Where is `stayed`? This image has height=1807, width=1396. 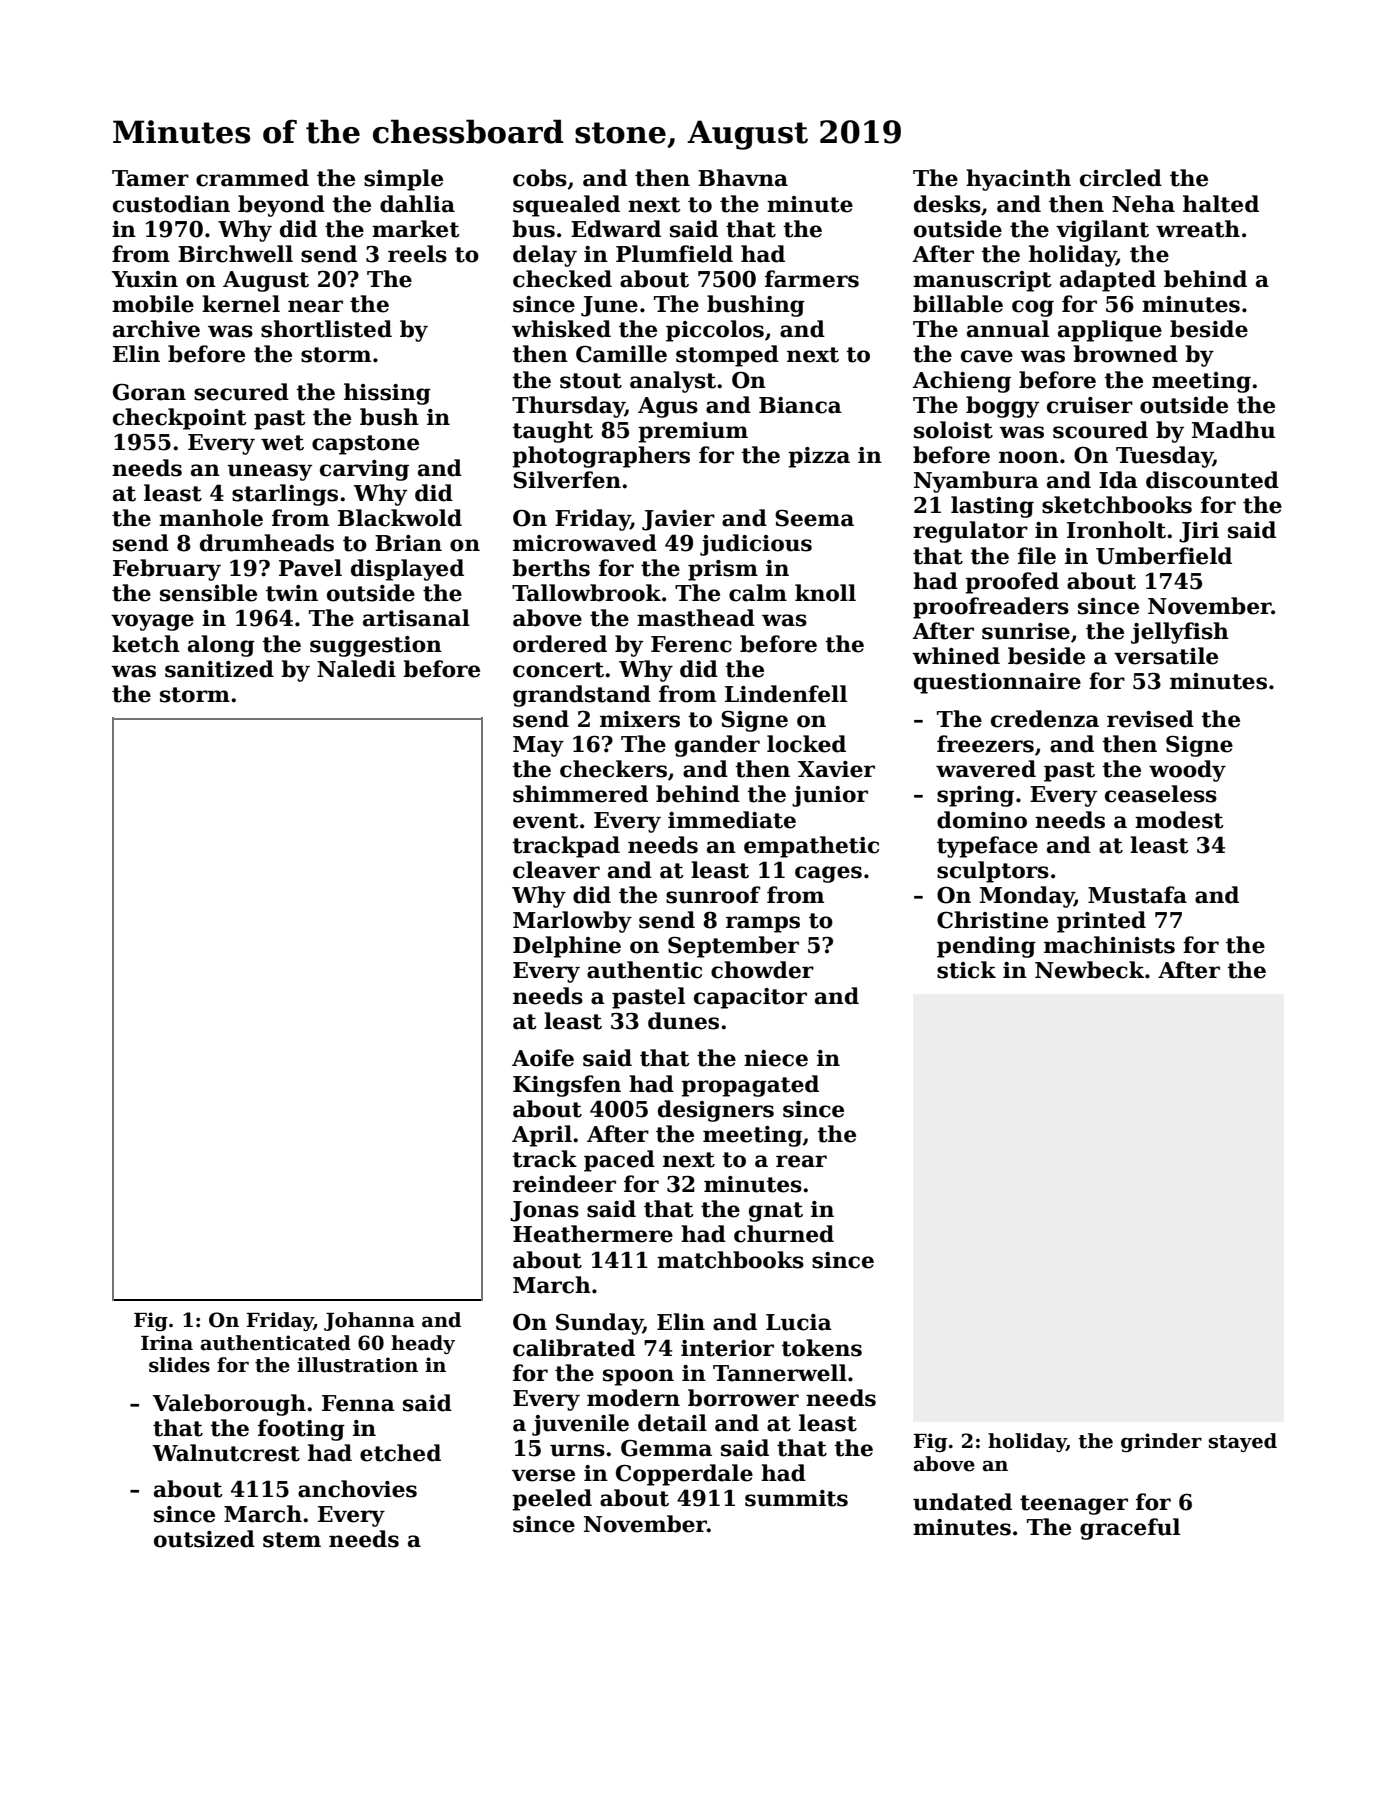
stayed is located at coordinates (1243, 1442).
